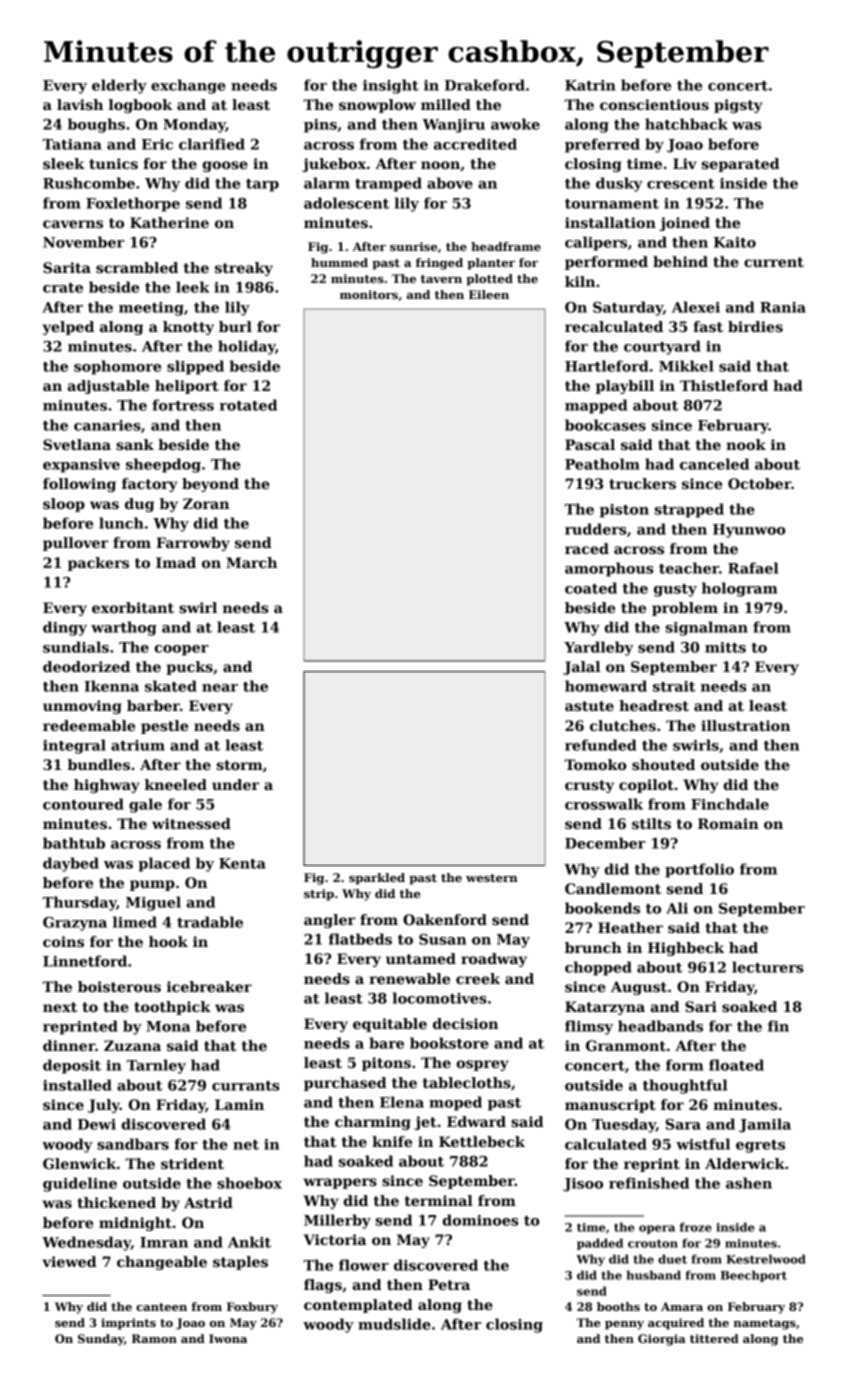 This screenshot has height=1400, width=849. What do you see at coordinates (485, 85) in the screenshot?
I see `Drakeford` at bounding box center [485, 85].
